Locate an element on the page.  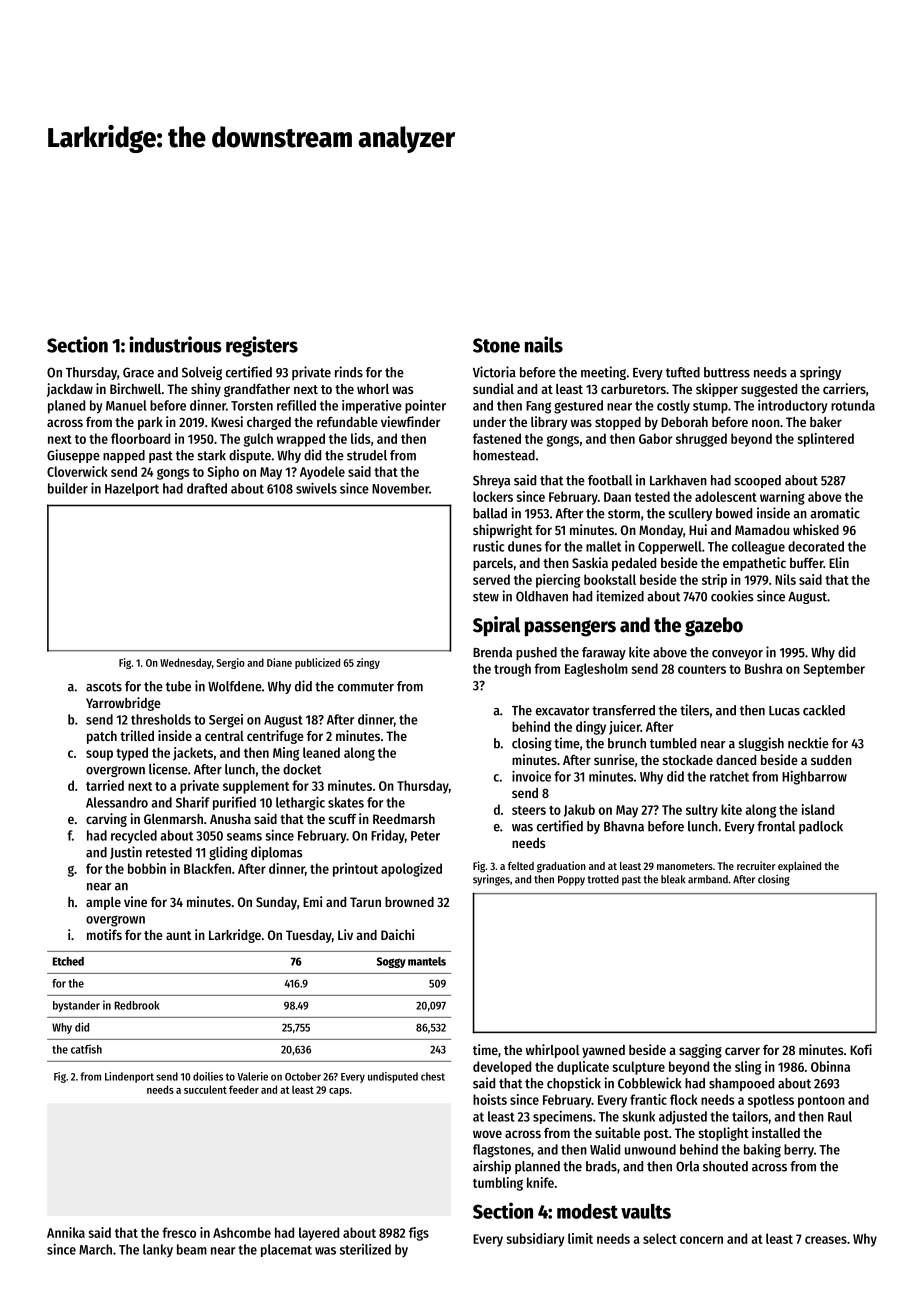
November is located at coordinates (400, 488).
